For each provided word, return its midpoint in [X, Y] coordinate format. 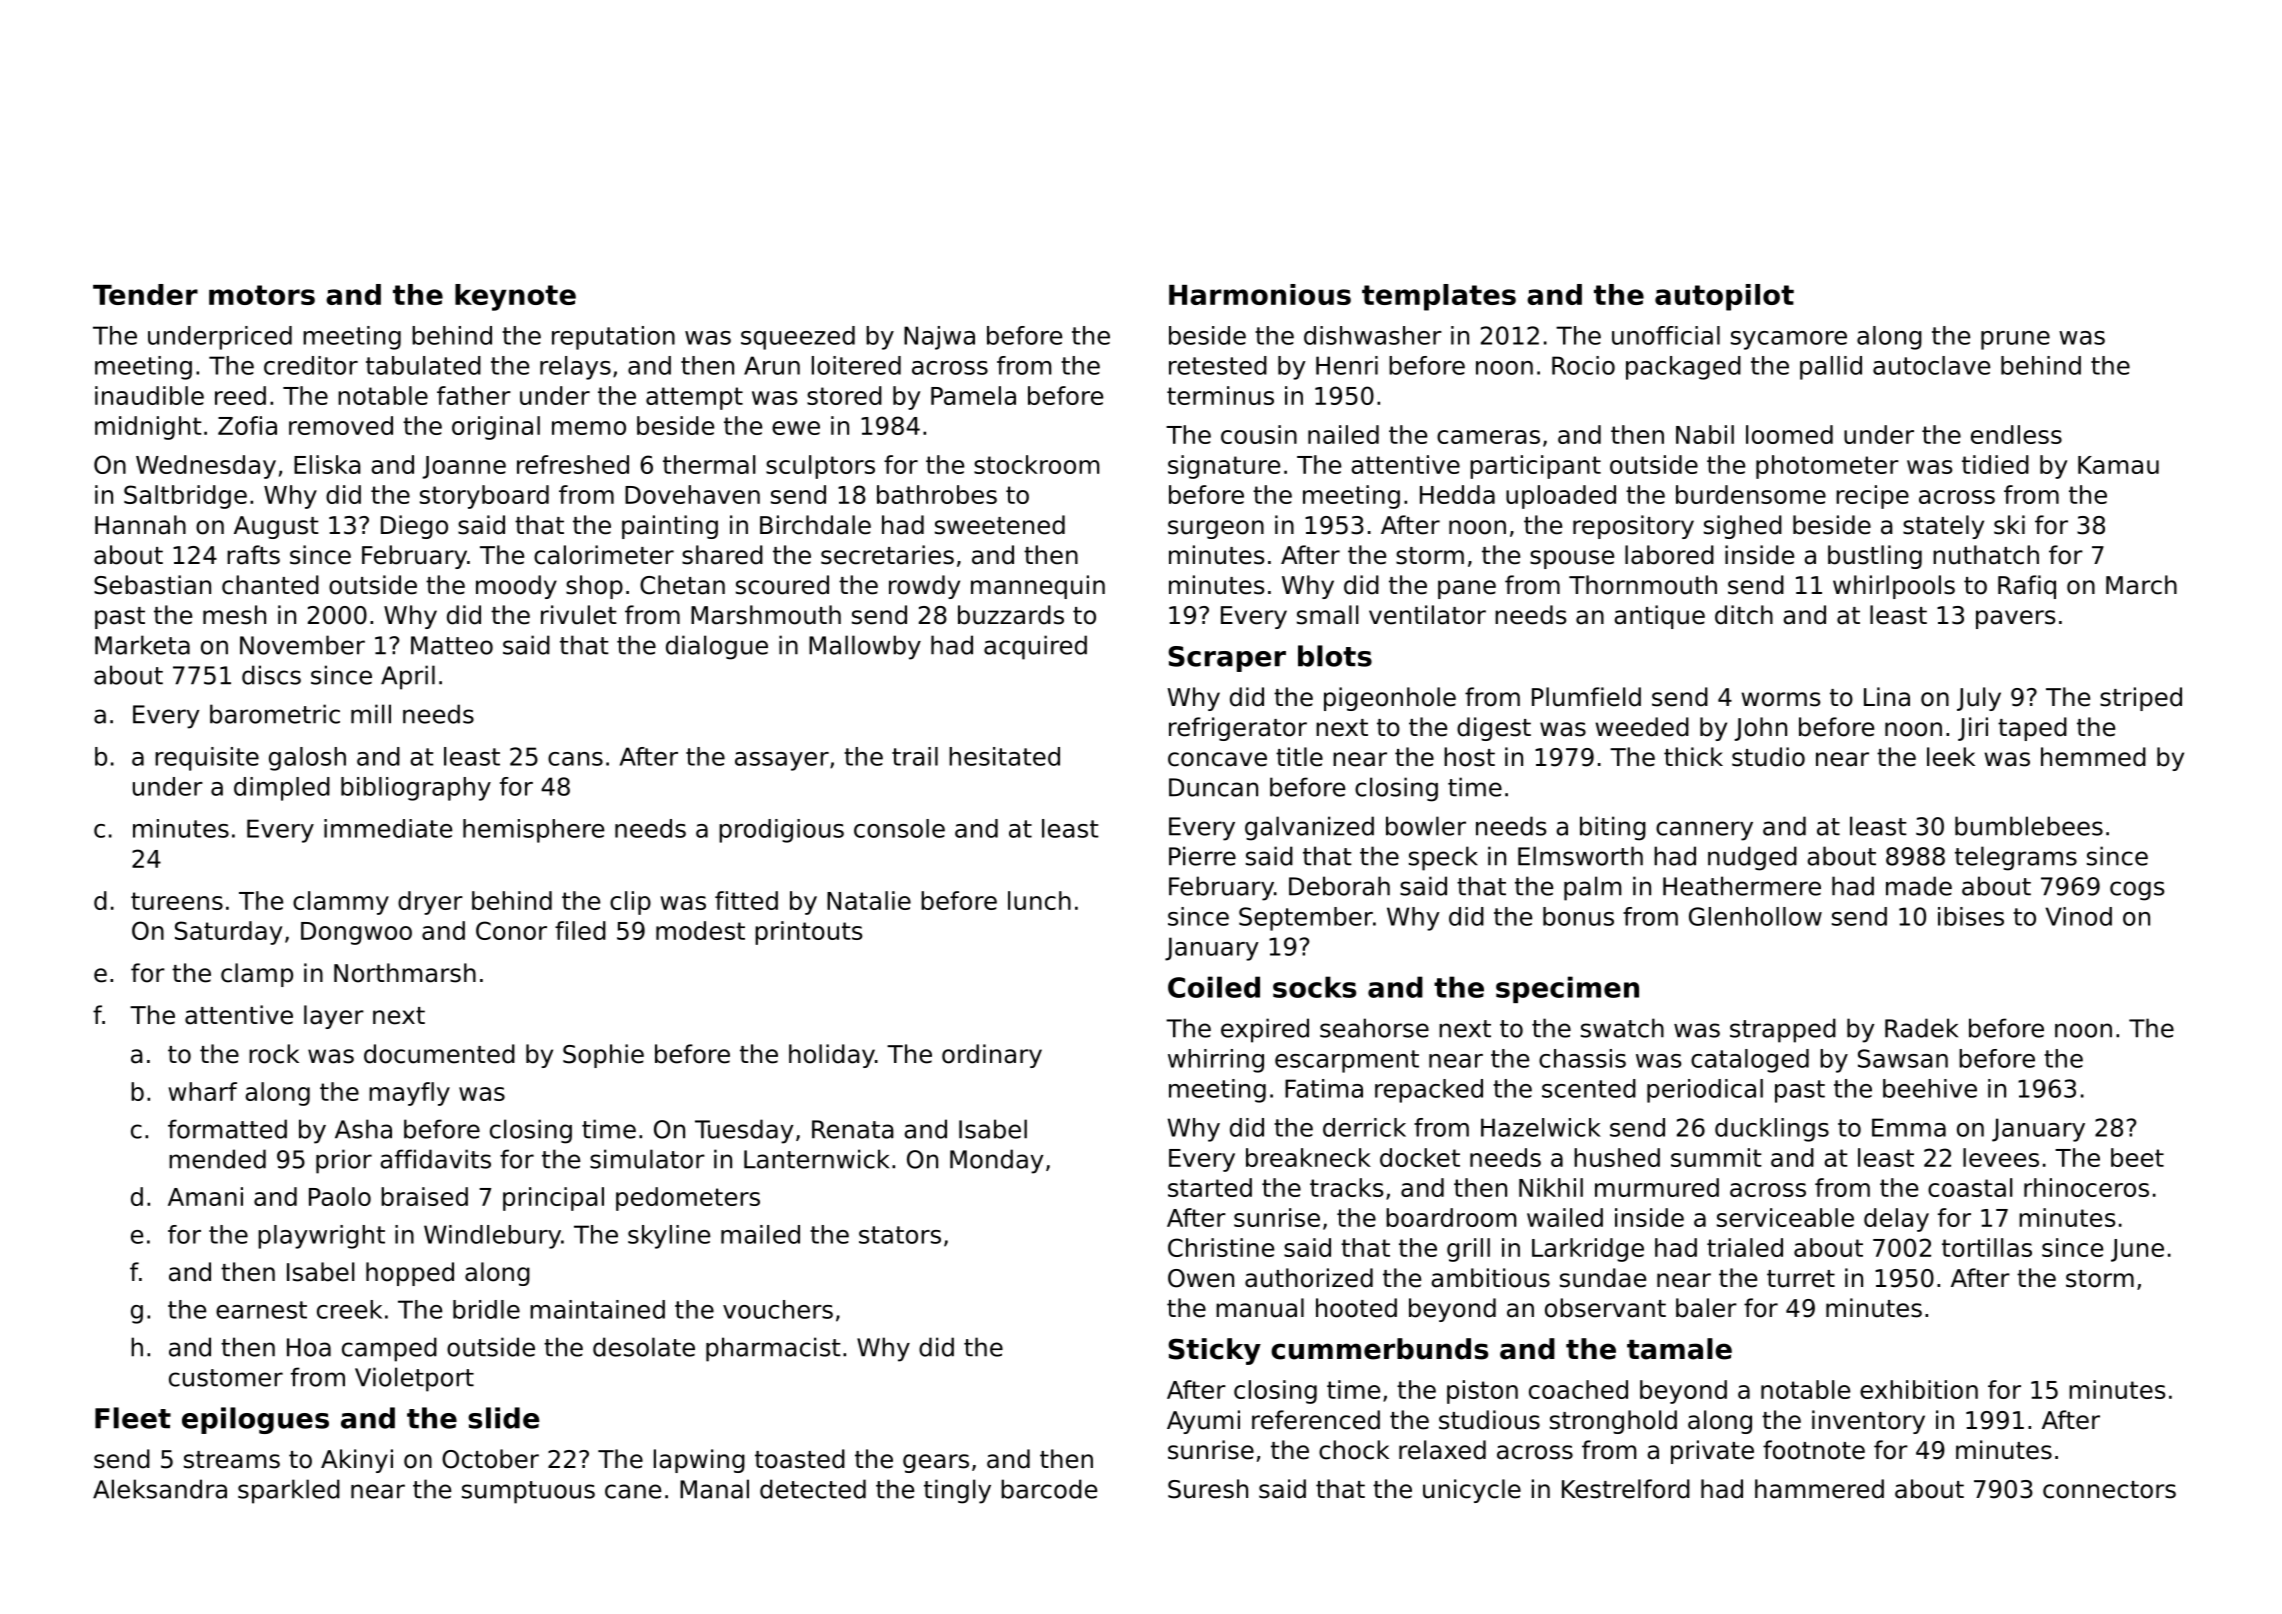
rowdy [924, 587]
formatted [227, 1129]
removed [341, 425]
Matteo [452, 645]
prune [2015, 340]
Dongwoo [356, 933]
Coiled [1214, 987]
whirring [1216, 1061]
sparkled [289, 1491]
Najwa [939, 338]
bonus [1578, 916]
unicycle [1472, 1491]
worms [1781, 699]
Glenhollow [1755, 916]
